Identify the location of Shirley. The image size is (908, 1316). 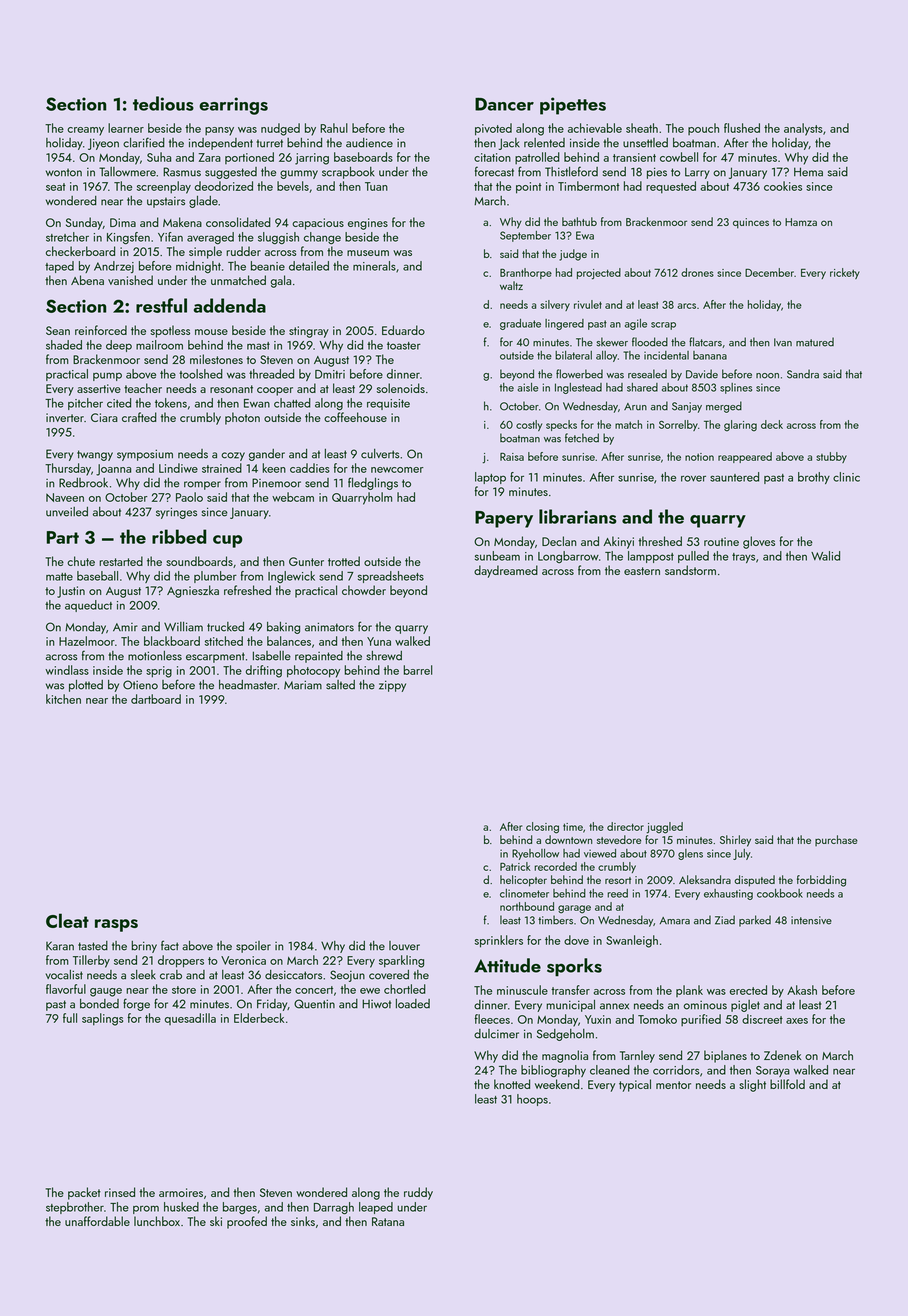
(735, 841).
